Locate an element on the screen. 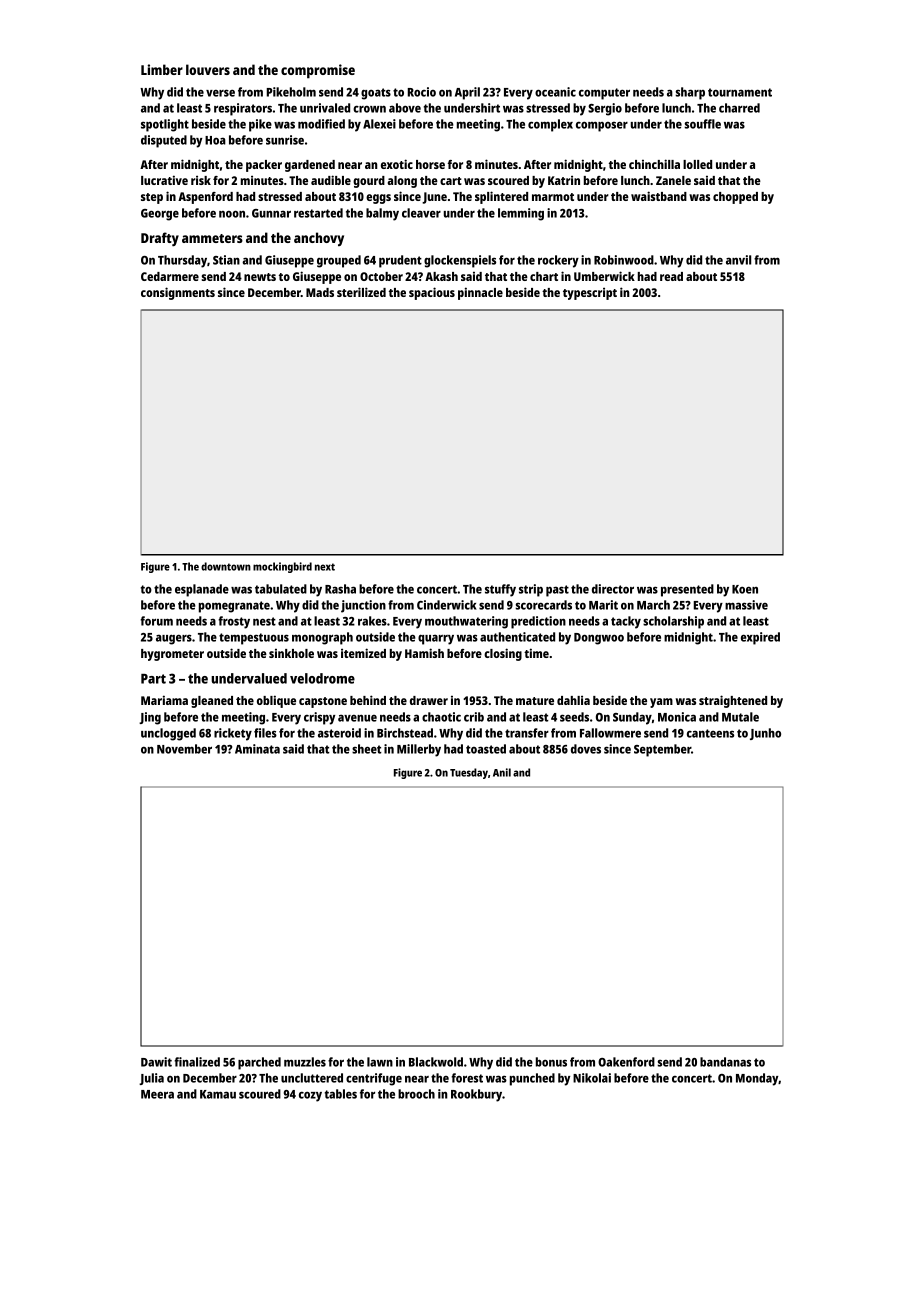  rakes is located at coordinates (372, 621).
